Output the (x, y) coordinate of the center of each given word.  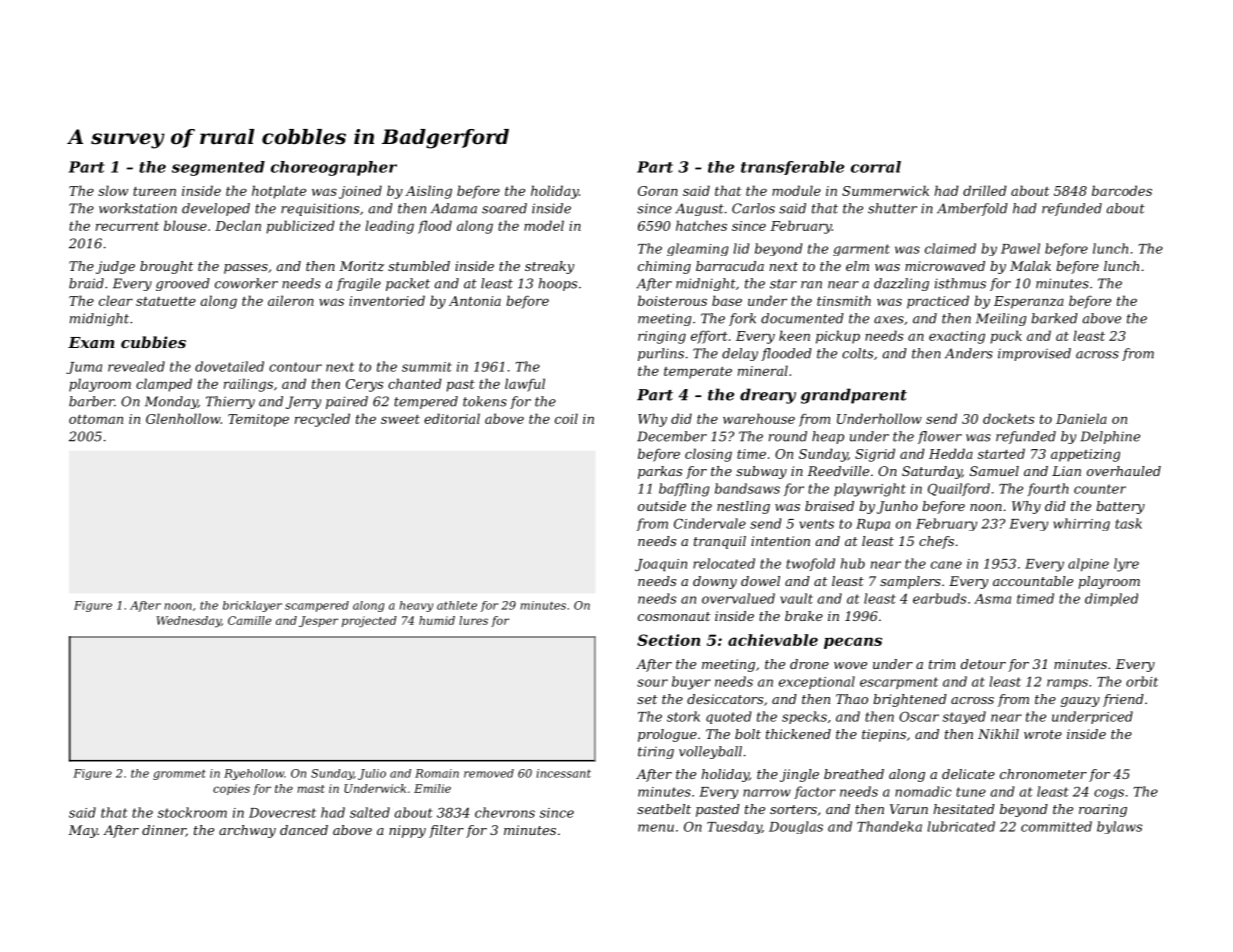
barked (1054, 318)
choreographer (334, 168)
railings (248, 385)
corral (876, 167)
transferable (792, 168)
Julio (372, 774)
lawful (525, 385)
